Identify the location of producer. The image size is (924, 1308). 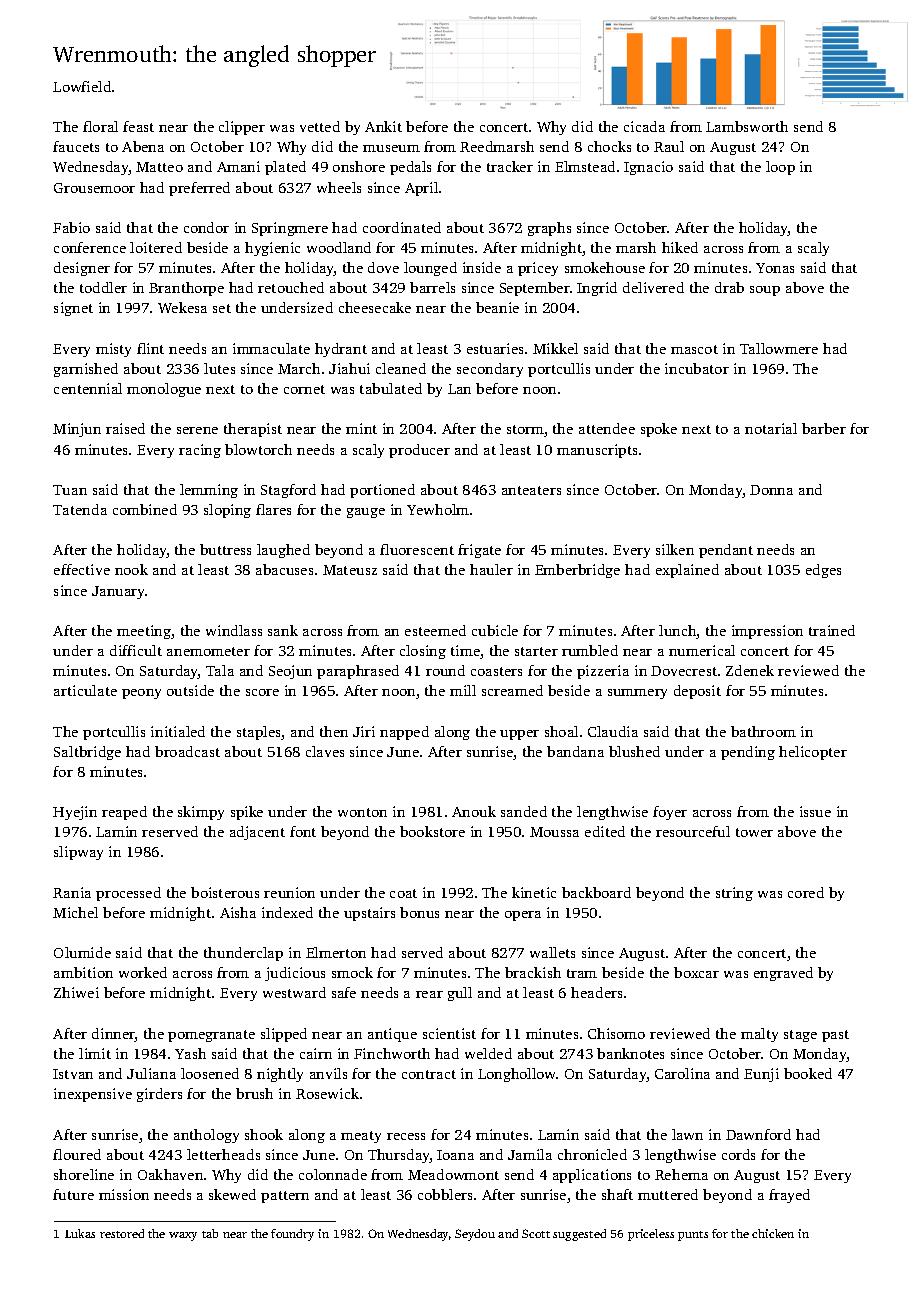
(419, 451).
